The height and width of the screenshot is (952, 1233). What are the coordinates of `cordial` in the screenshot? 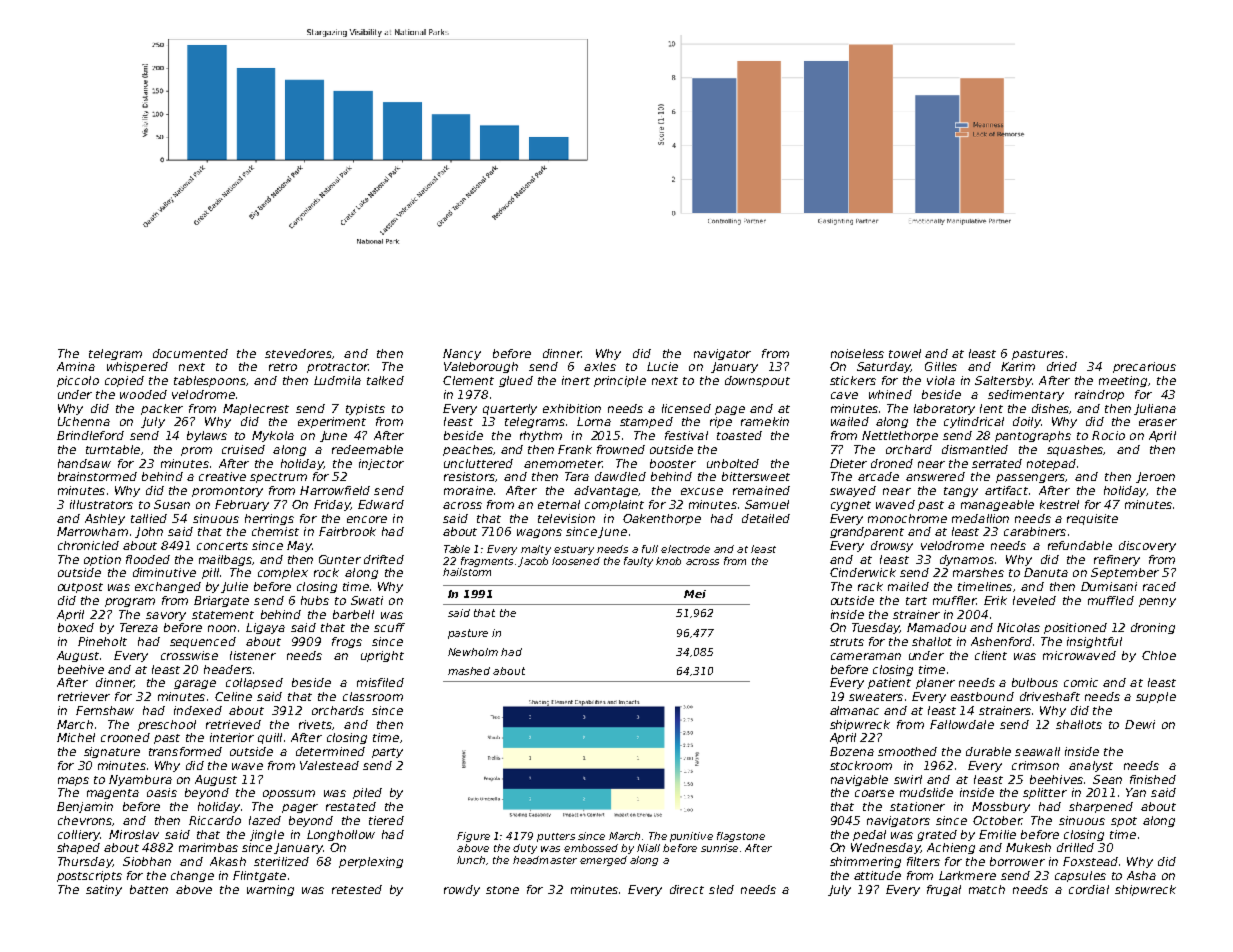 It's located at (1089, 889).
